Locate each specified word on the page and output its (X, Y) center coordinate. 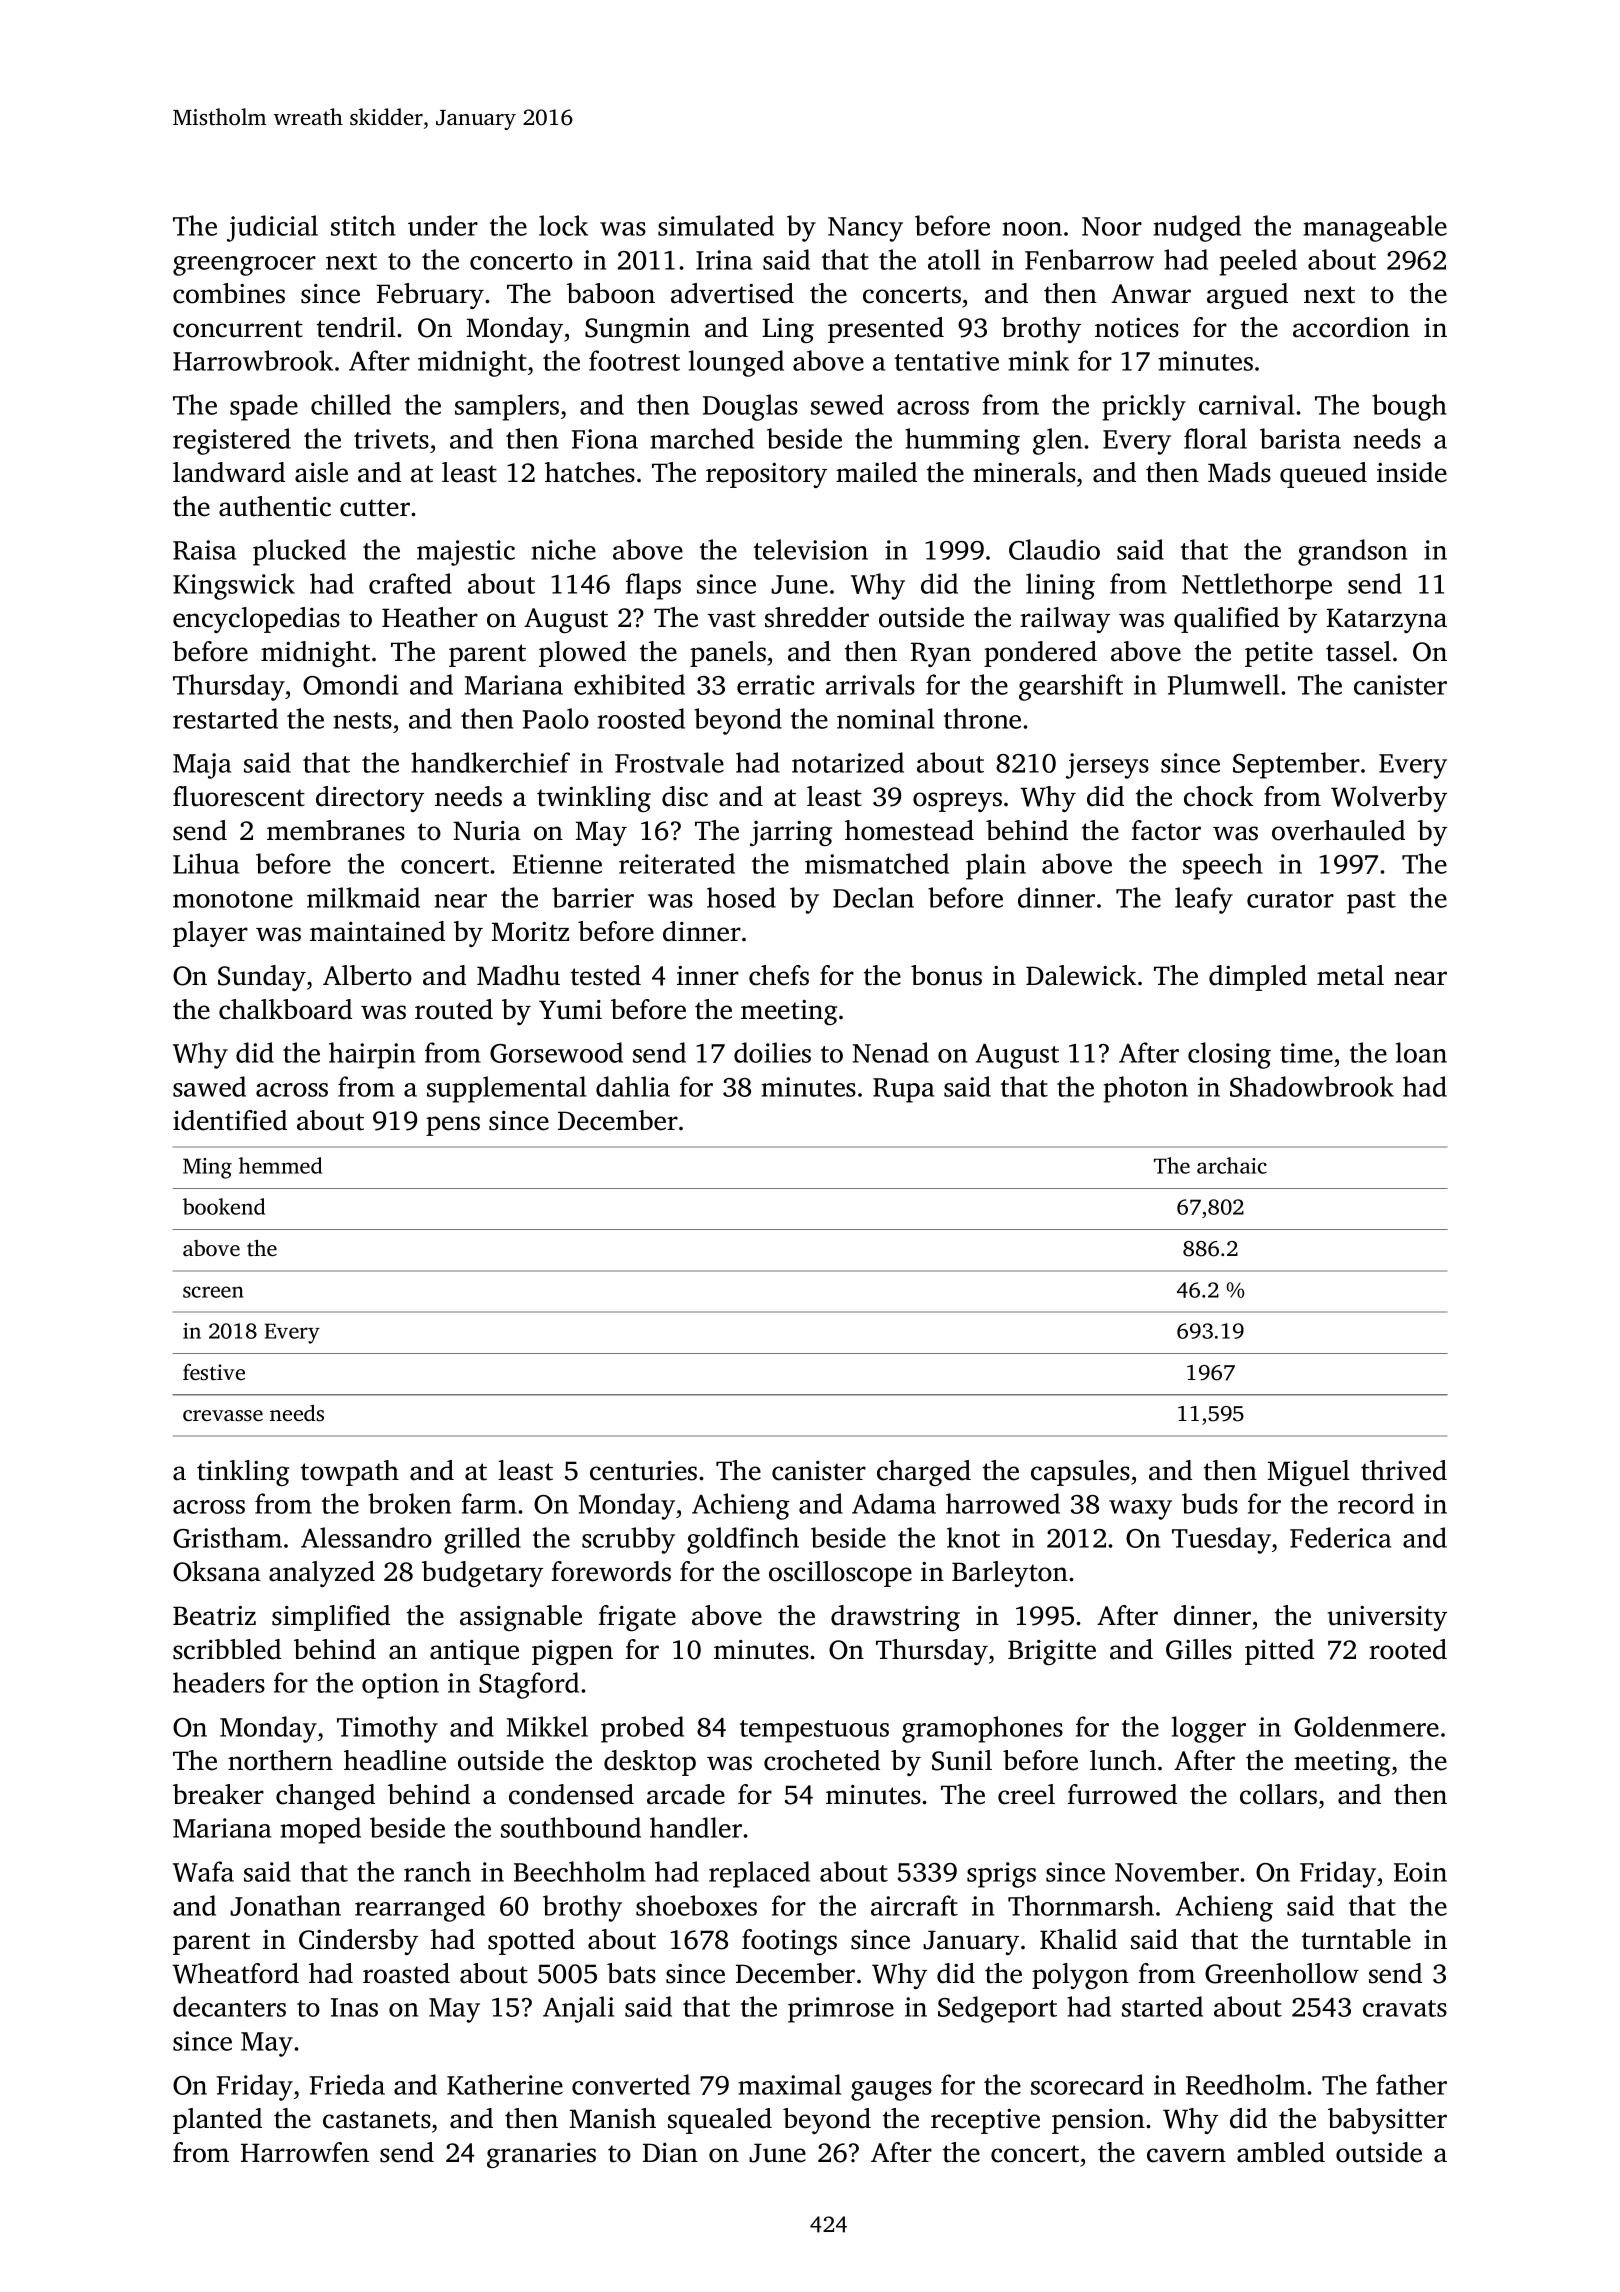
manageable (1375, 228)
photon (1145, 1089)
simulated (716, 225)
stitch (363, 225)
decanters (229, 2006)
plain (996, 866)
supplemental (506, 1089)
